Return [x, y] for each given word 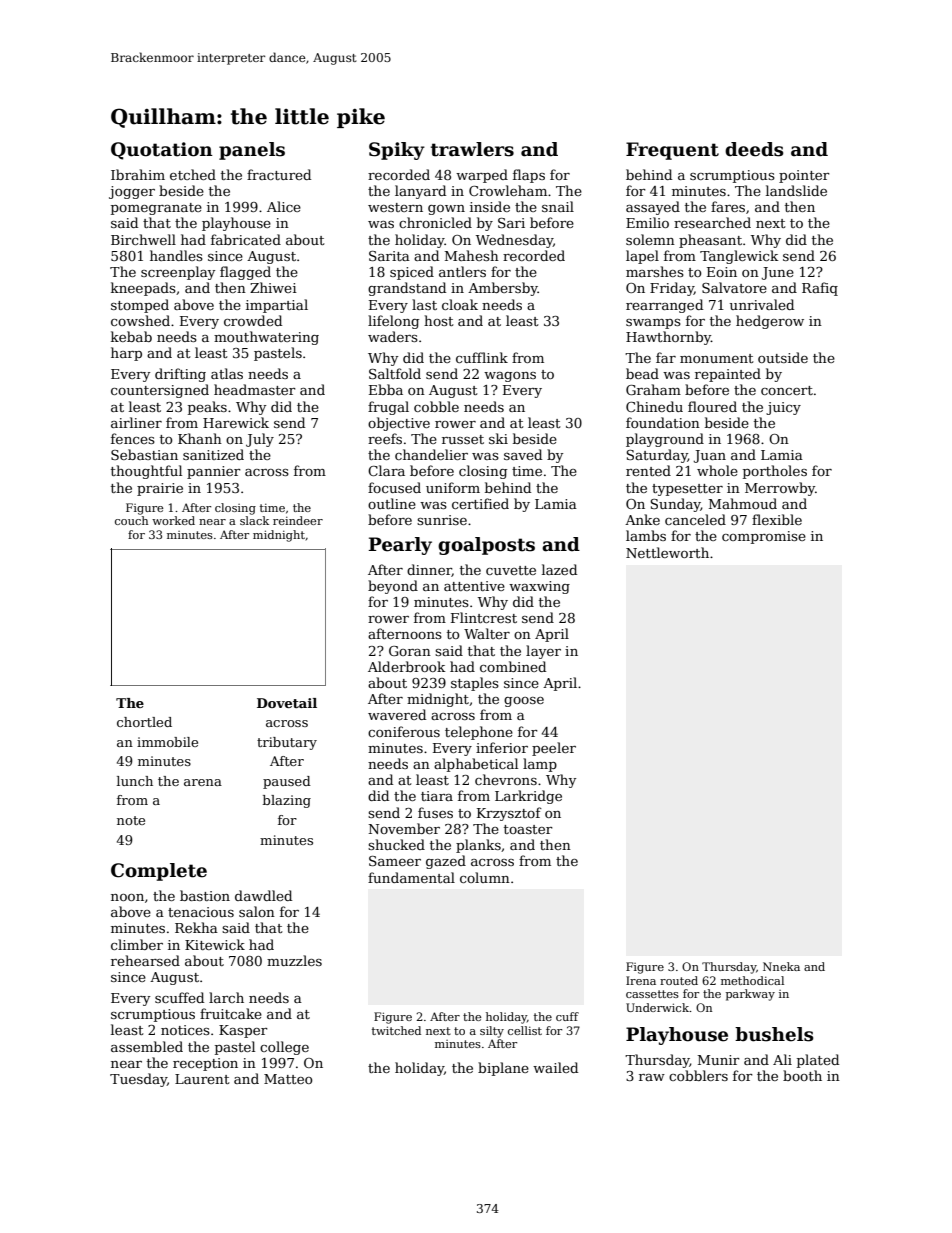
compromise [764, 537]
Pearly [400, 546]
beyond [393, 587]
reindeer [298, 520]
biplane [503, 1069]
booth [802, 1075]
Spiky [397, 151]
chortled [144, 722]
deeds [754, 149]
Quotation [162, 151]
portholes [775, 472]
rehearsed [145, 960]
